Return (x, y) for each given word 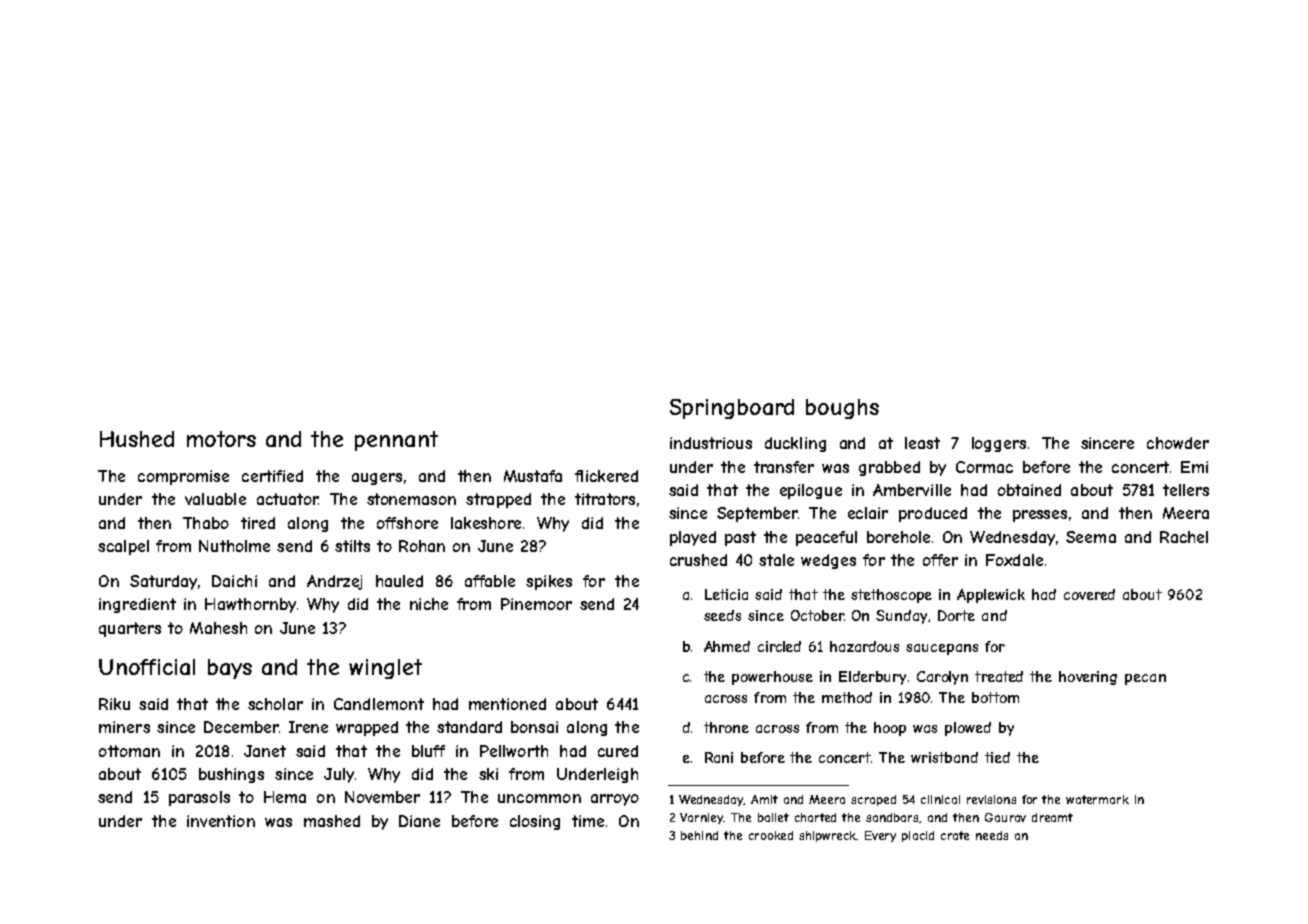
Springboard (732, 409)
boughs (842, 409)
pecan (1145, 679)
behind (699, 835)
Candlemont (379, 704)
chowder (1178, 443)
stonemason (411, 499)
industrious (711, 443)
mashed (332, 821)
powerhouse (772, 678)
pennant (396, 441)
